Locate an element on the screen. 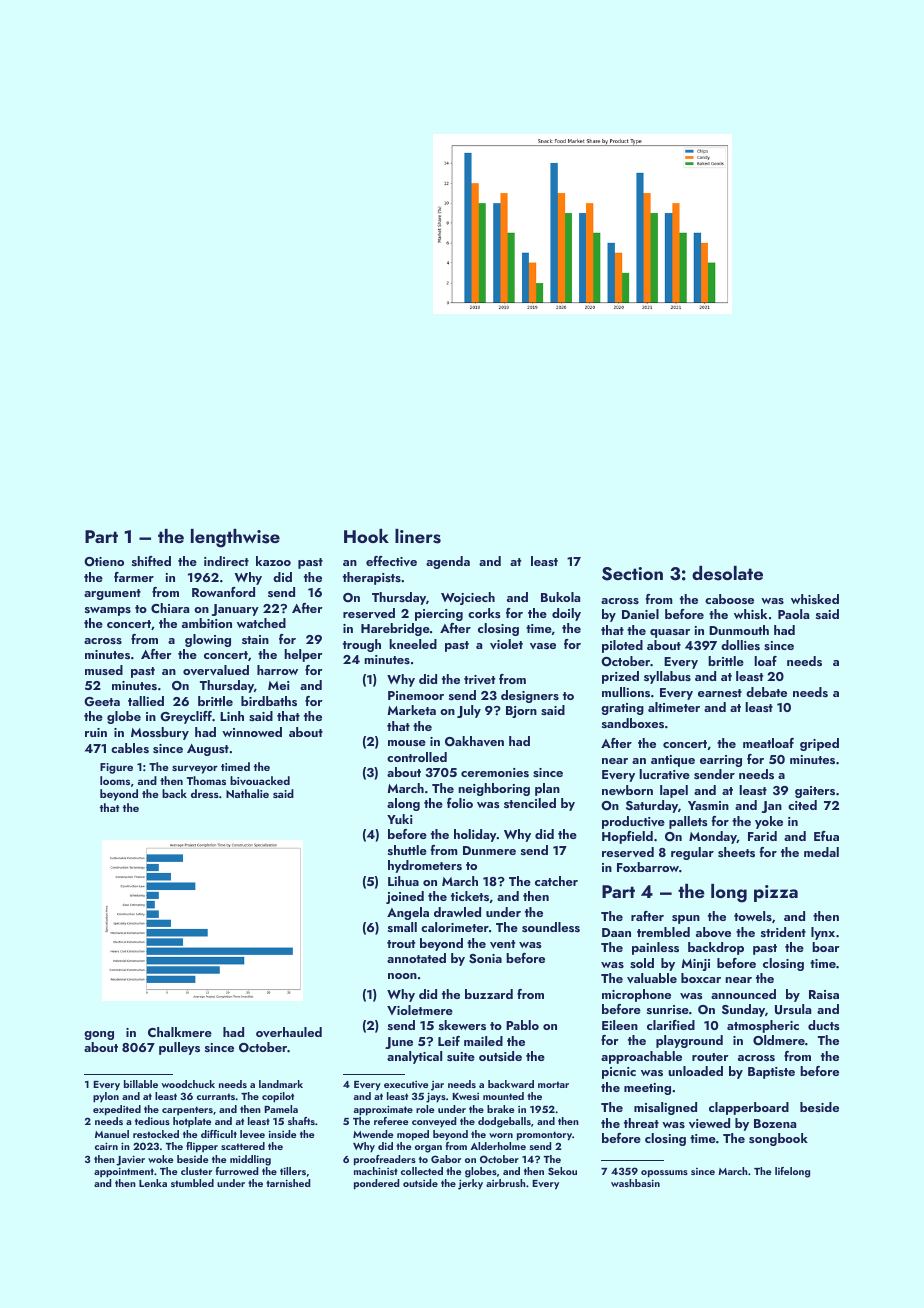  cairn is located at coordinates (106, 1146).
